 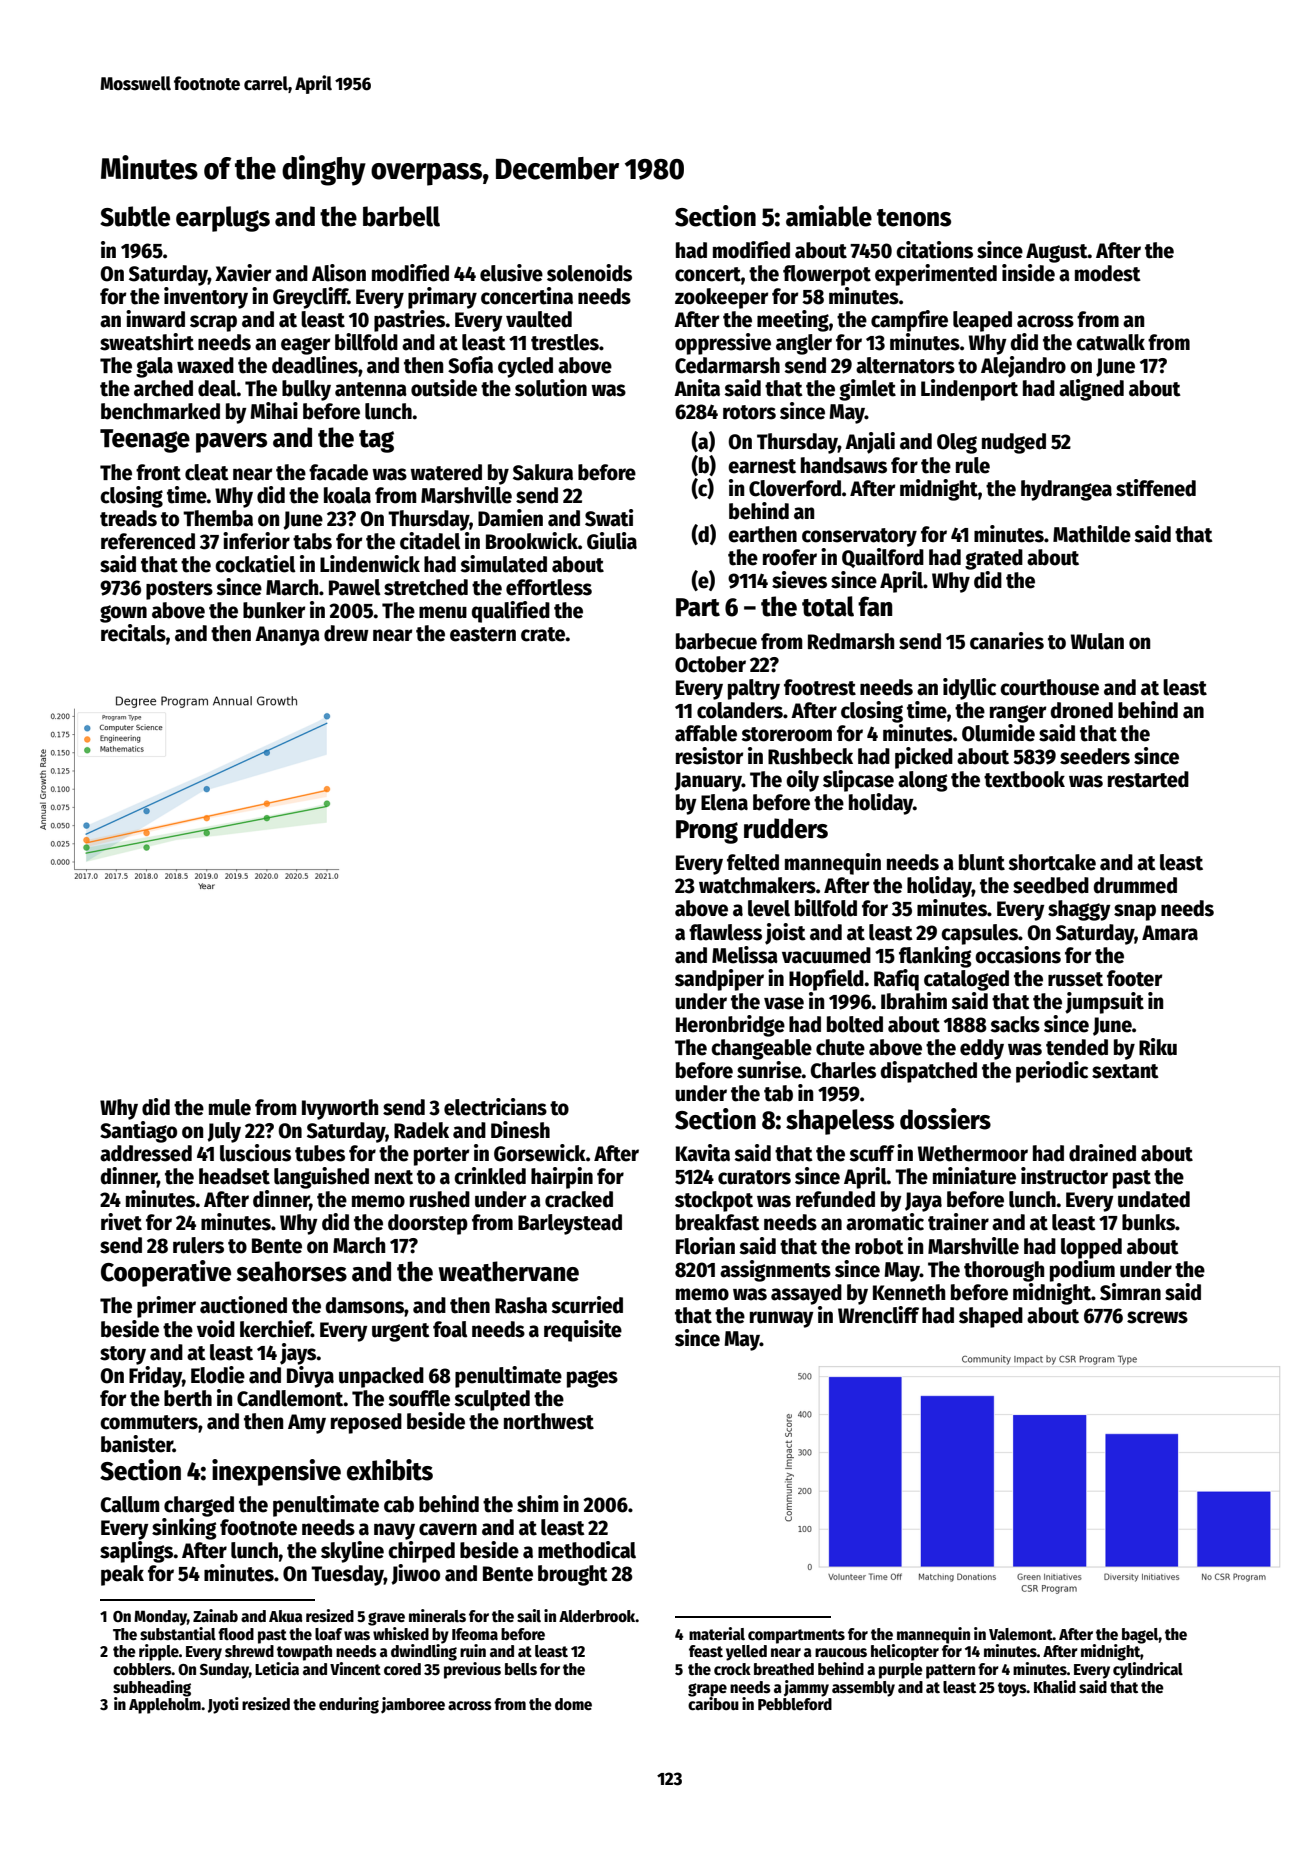 What do you see at coordinates (1108, 273) in the image?
I see `modest` at bounding box center [1108, 273].
